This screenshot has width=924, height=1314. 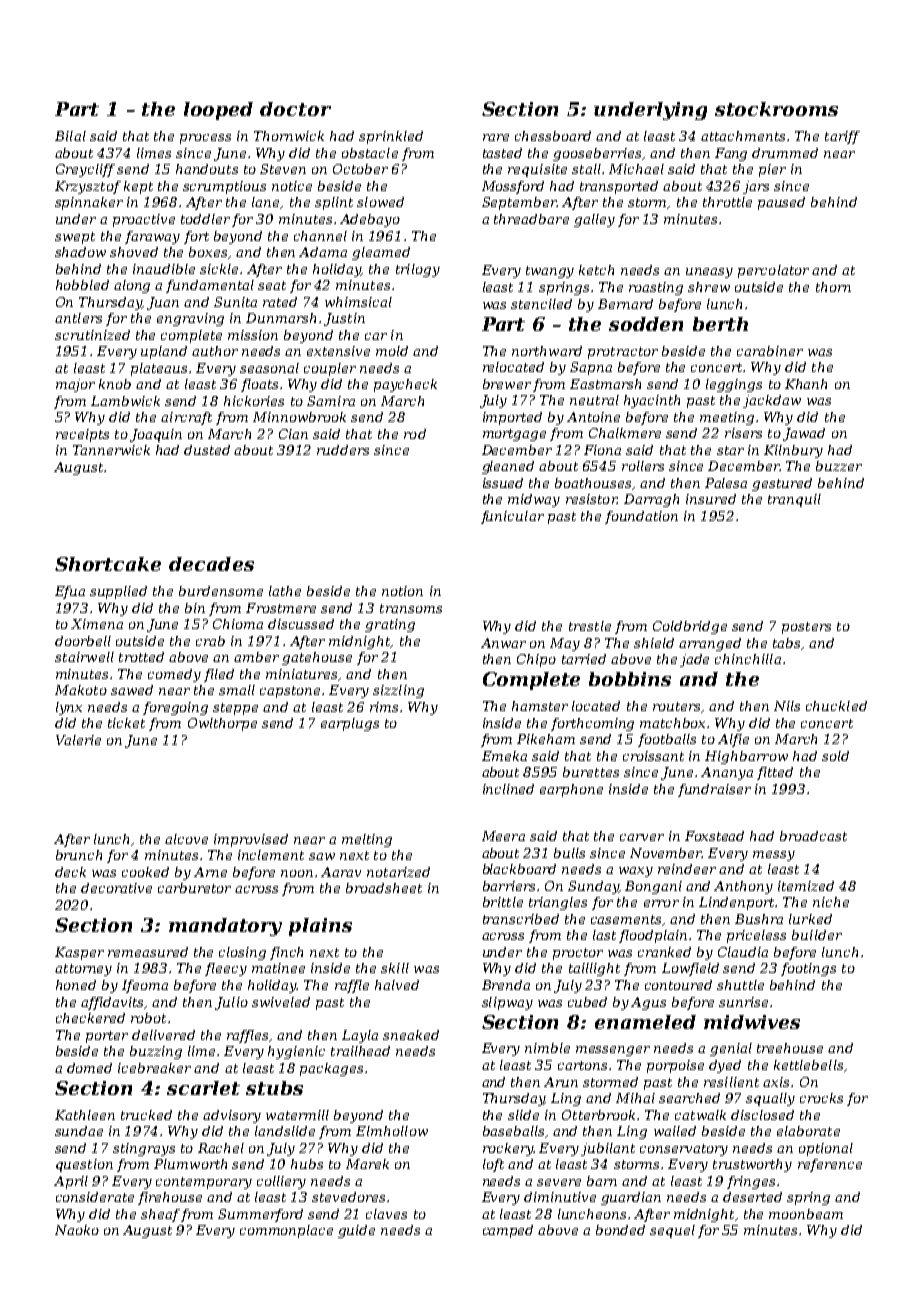 I want to click on supplied, so click(x=118, y=592).
